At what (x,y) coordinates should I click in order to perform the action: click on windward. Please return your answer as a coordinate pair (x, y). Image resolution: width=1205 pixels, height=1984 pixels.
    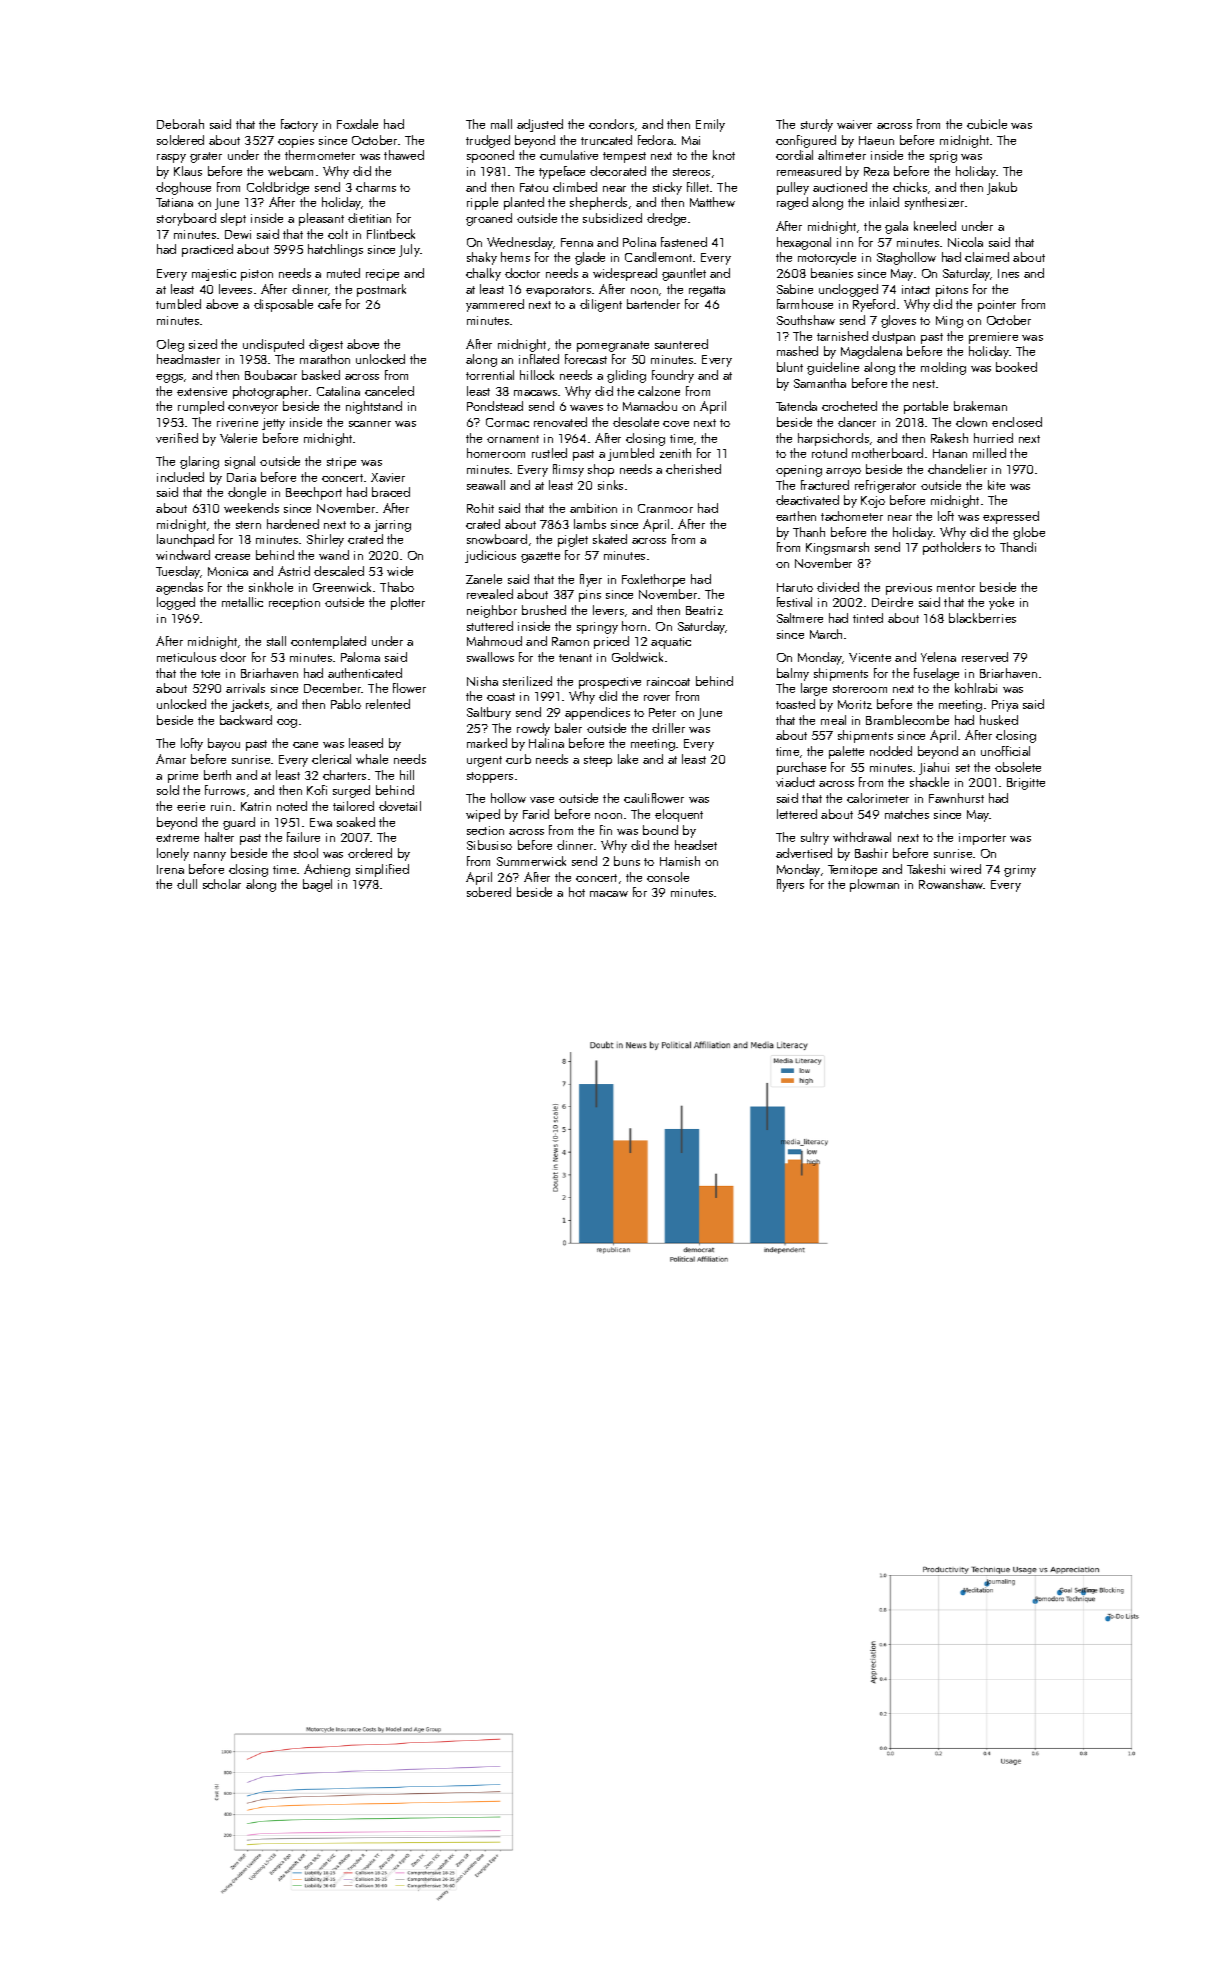
    Looking at the image, I should click on (183, 555).
